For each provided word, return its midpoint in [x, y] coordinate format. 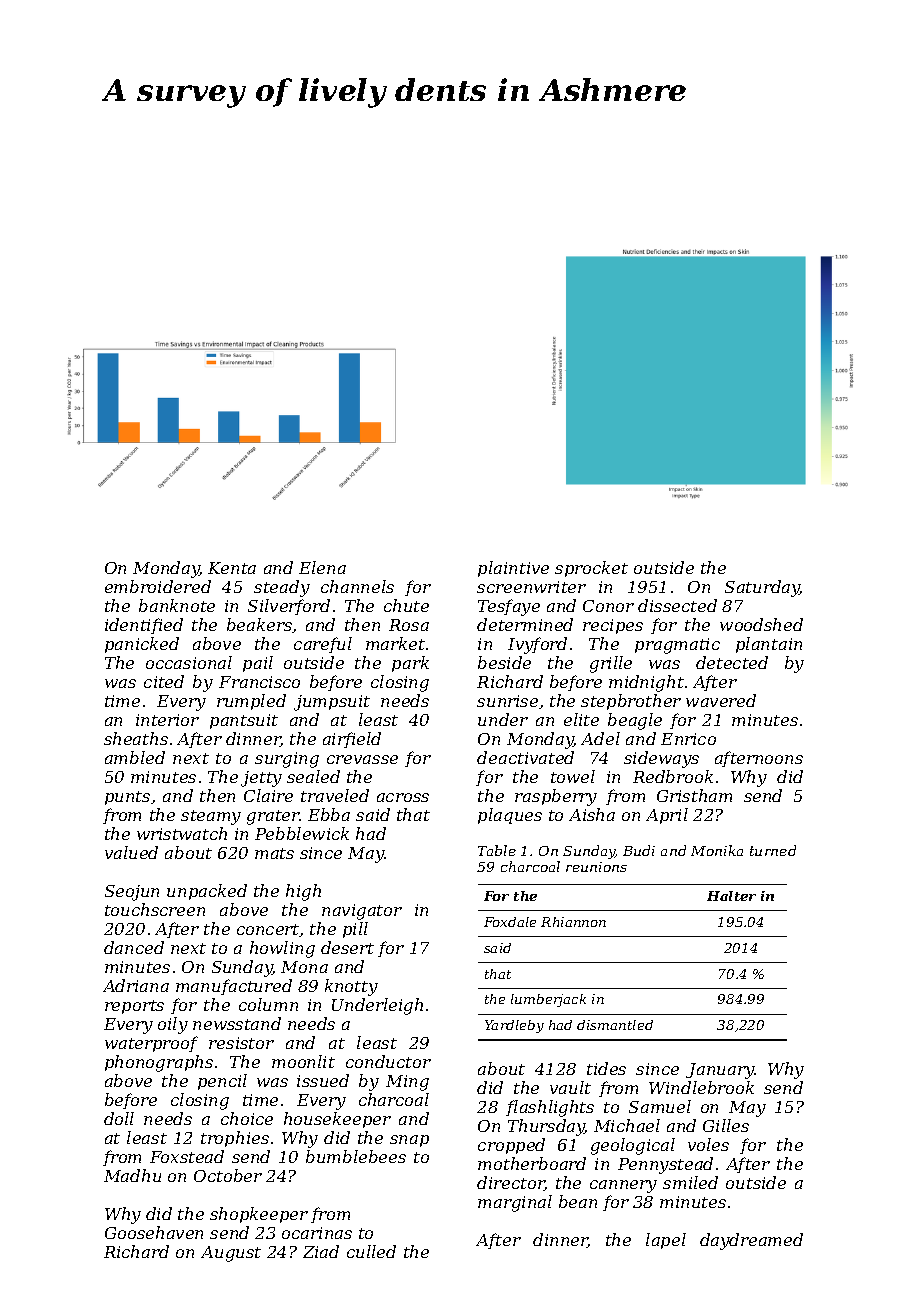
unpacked [207, 892]
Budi [639, 850]
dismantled [615, 1025]
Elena [322, 567]
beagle [635, 721]
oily [173, 1025]
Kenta [232, 568]
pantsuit [244, 721]
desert [347, 947]
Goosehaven [154, 1232]
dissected [677, 605]
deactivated [525, 757]
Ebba [329, 814]
